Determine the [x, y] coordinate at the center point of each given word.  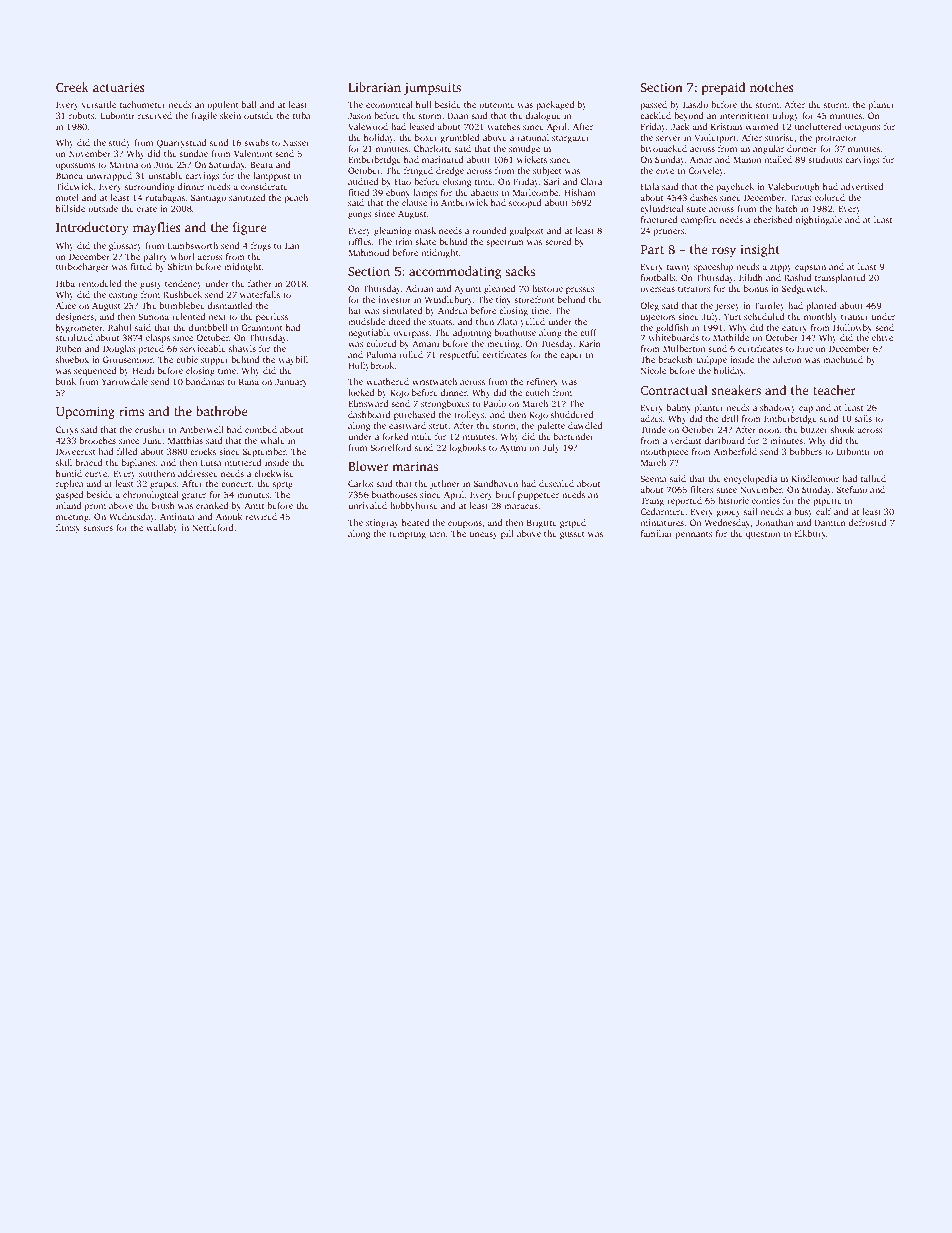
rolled [411, 354]
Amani [425, 343]
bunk [66, 381]
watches [503, 126]
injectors [658, 317]
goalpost [526, 231]
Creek [72, 87]
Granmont [262, 327]
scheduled [764, 316]
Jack [680, 126]
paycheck [735, 187]
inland [68, 505]
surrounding [150, 187]
